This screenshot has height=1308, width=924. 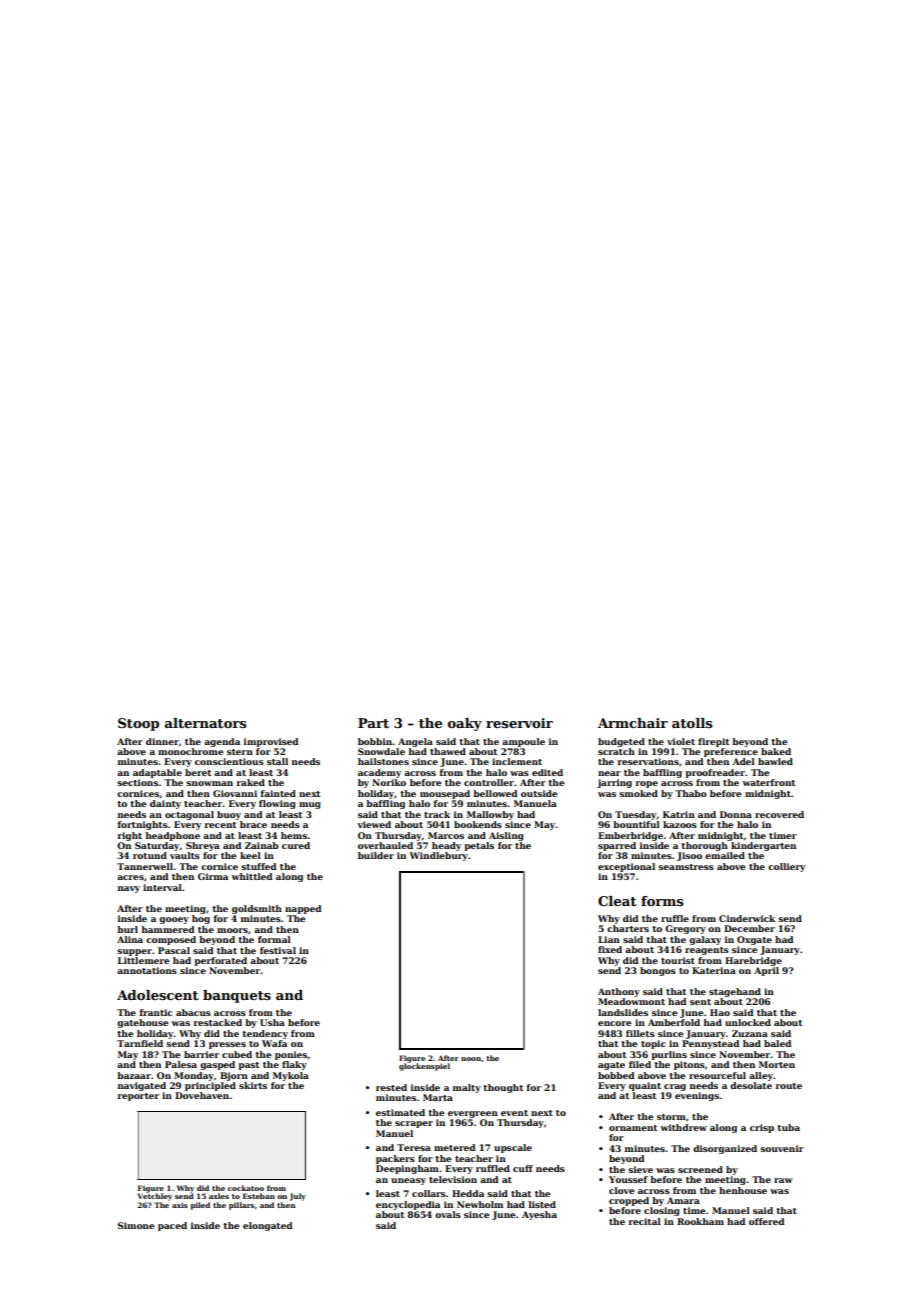 What do you see at coordinates (691, 793) in the screenshot?
I see `Thabo` at bounding box center [691, 793].
